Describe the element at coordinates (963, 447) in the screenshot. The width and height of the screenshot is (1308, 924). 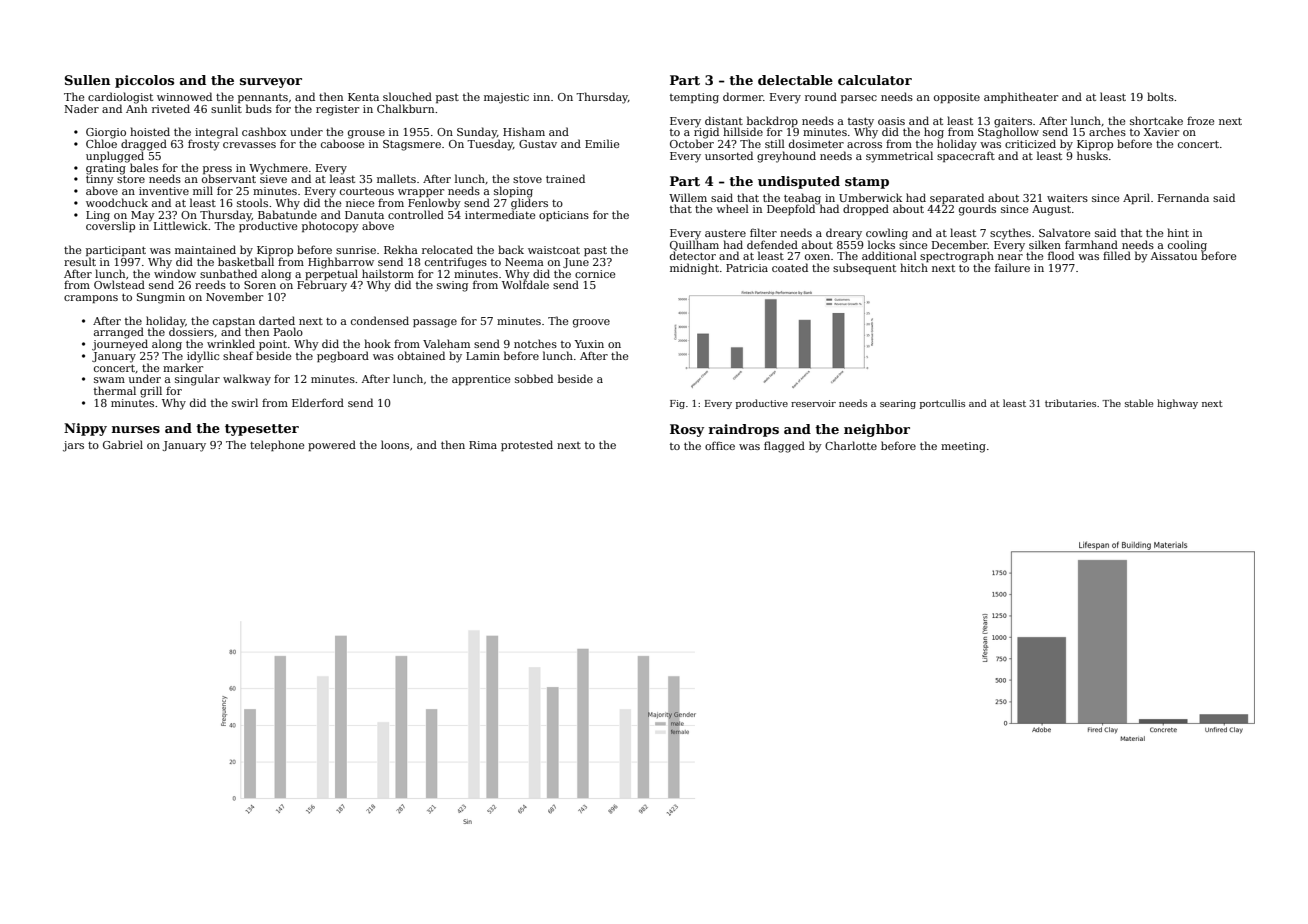
I see `meeting` at that location.
